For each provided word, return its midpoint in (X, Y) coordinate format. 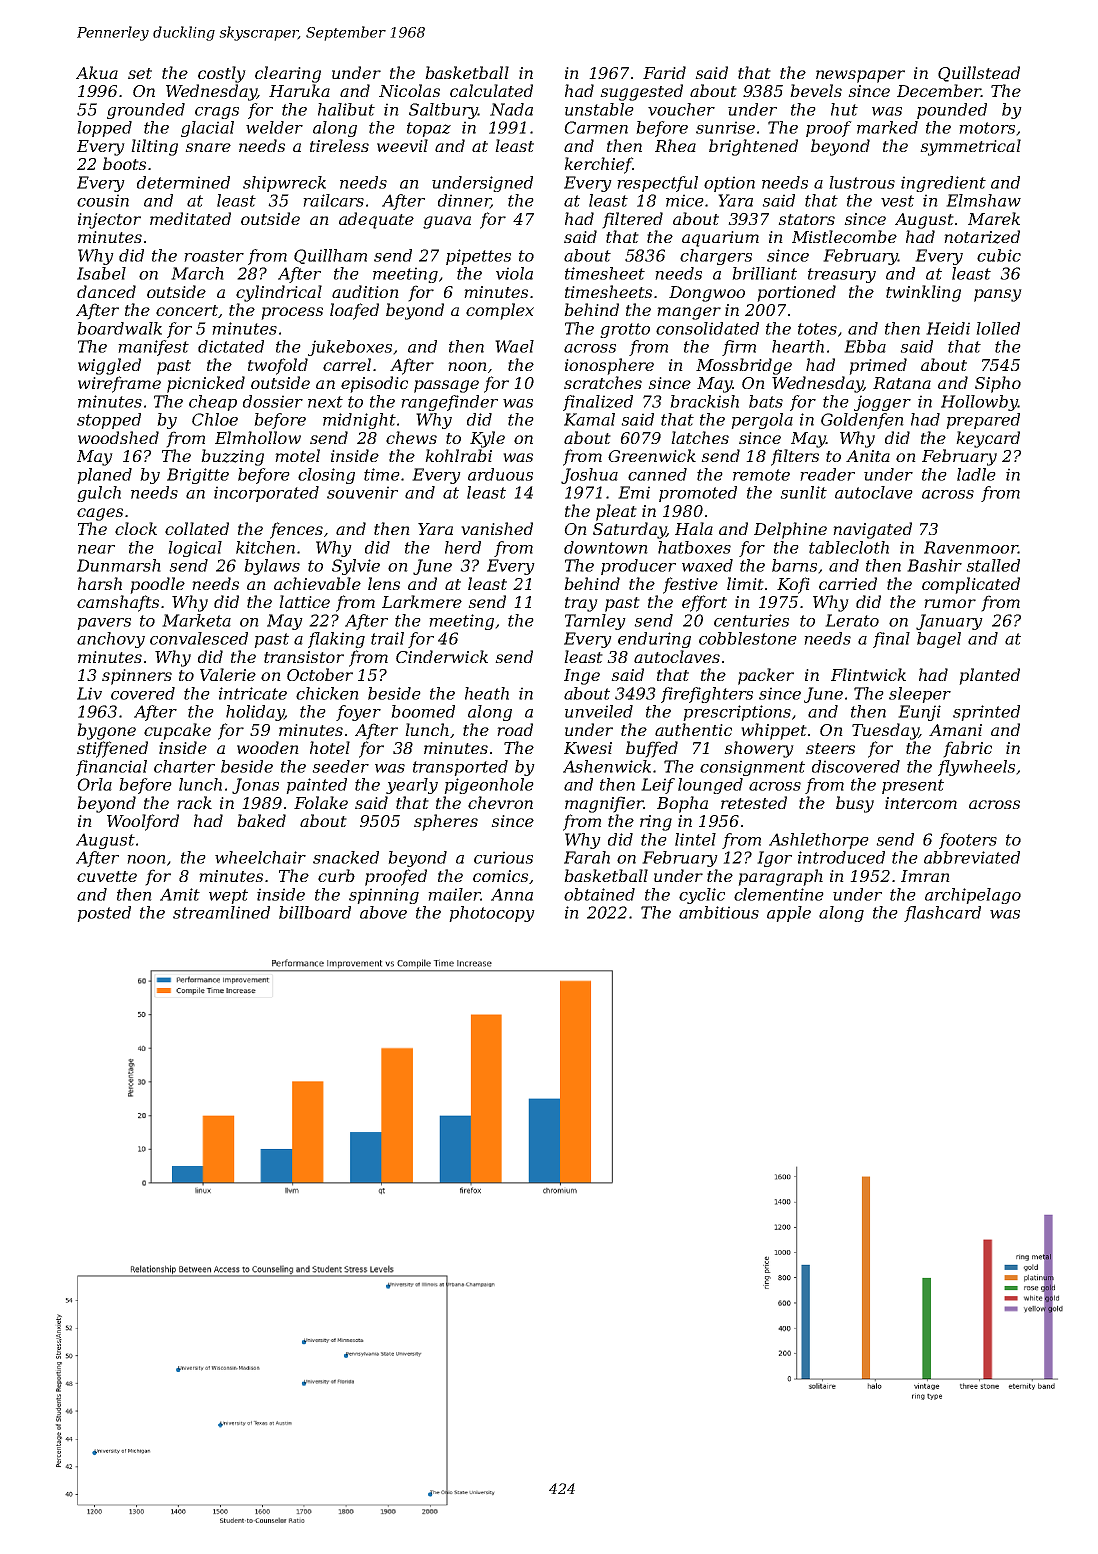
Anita (868, 456)
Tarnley (595, 622)
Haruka (299, 90)
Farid (664, 72)
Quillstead (979, 74)
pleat (616, 512)
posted (104, 914)
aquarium (720, 239)
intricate (253, 693)
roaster (214, 256)
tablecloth (849, 547)
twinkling (923, 293)
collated (197, 528)
